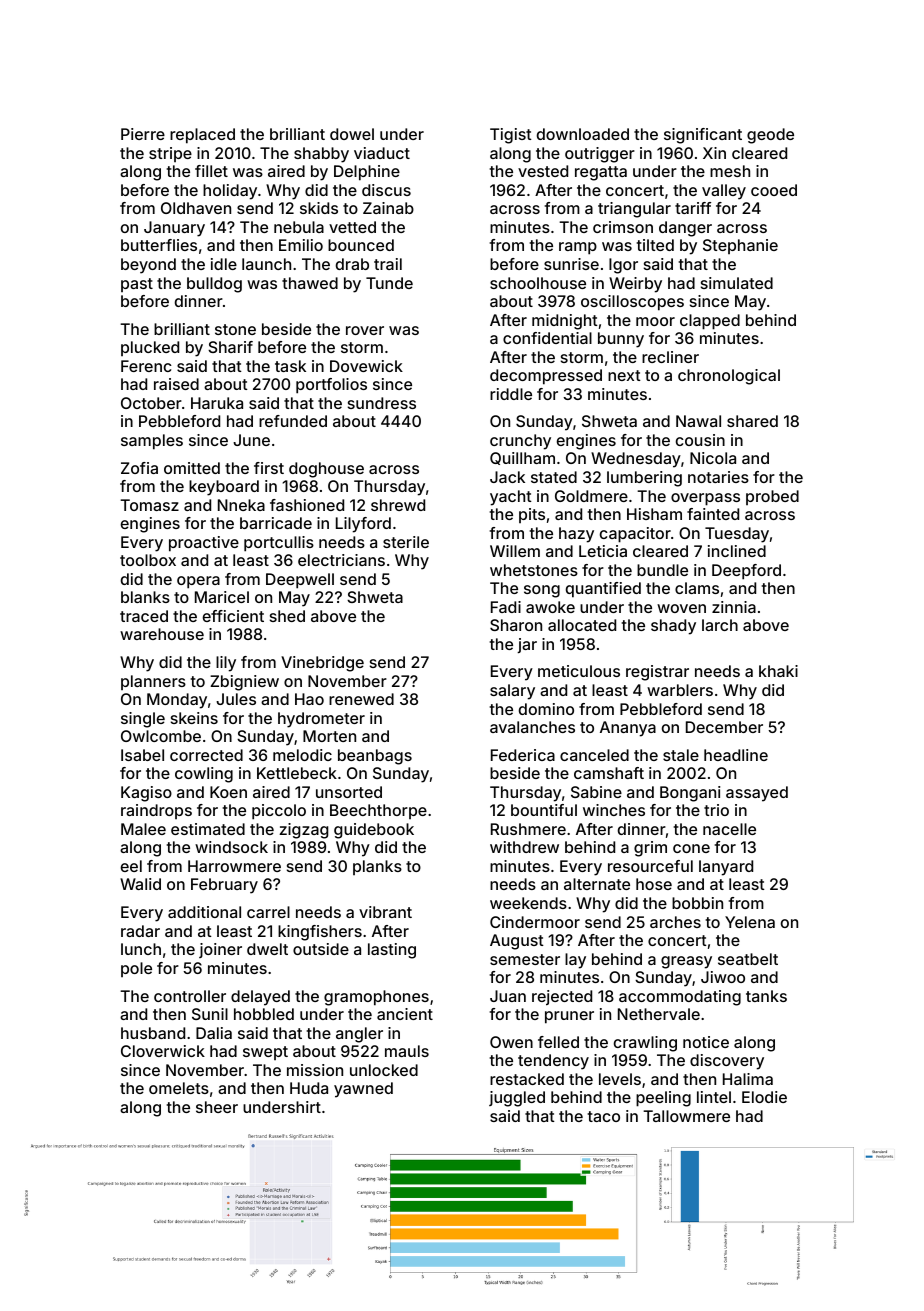  Describe the element at coordinates (159, 245) in the screenshot. I see `butterflies` at that location.
